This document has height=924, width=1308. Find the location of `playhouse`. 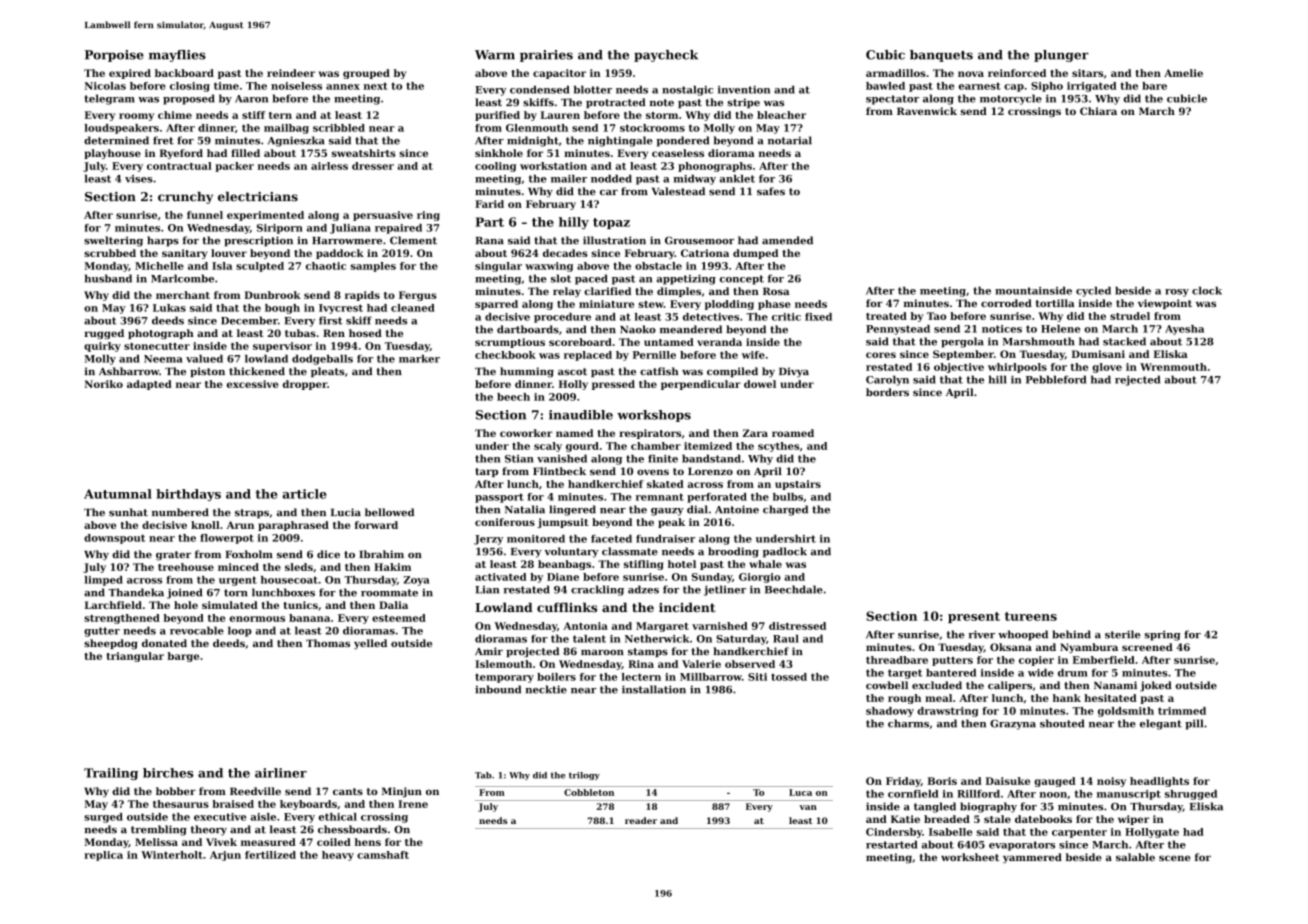

playhouse is located at coordinates (112, 154).
